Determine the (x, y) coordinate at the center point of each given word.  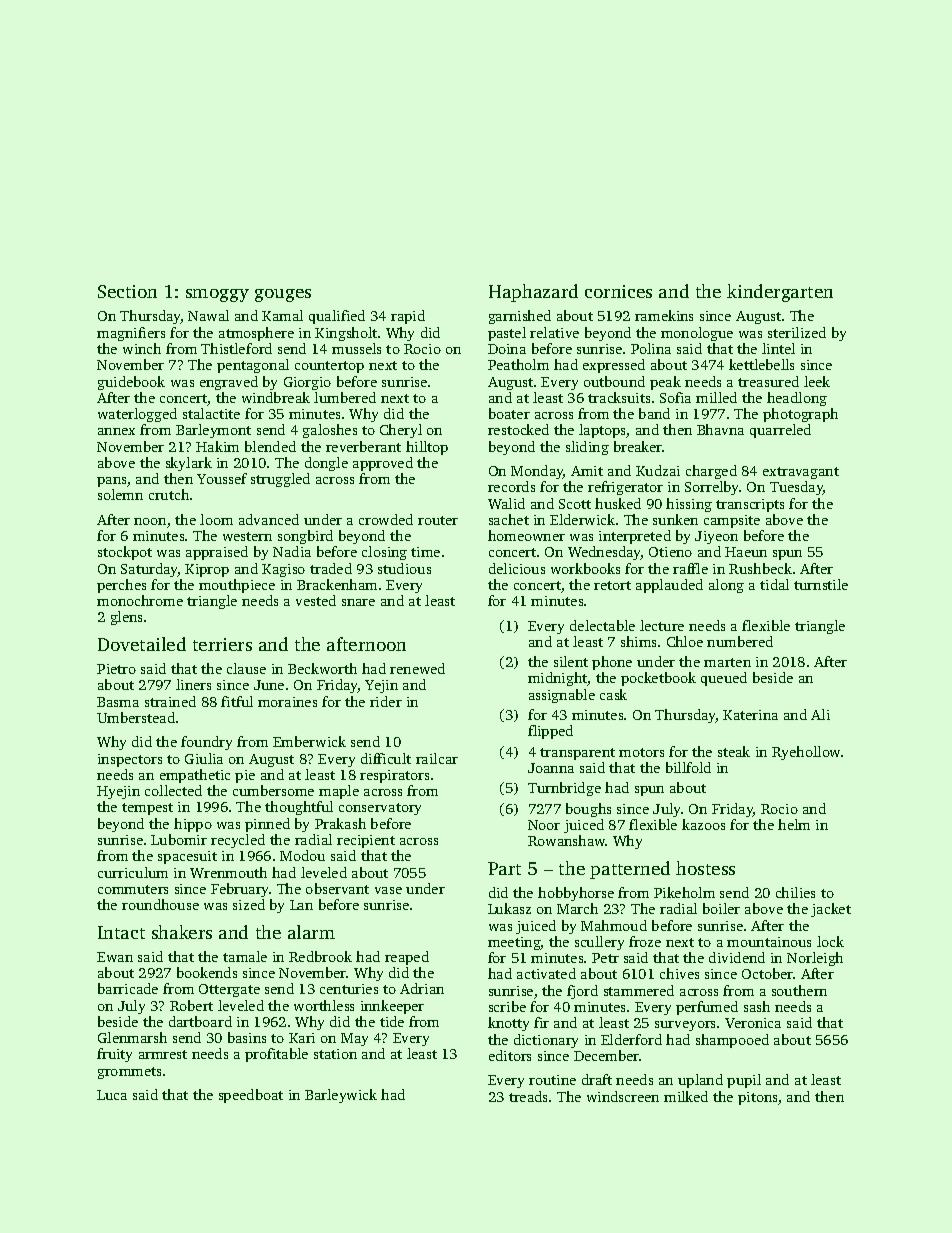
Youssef (222, 478)
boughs (588, 810)
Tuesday (796, 488)
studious (404, 568)
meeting (514, 943)
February (240, 890)
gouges (283, 295)
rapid (408, 317)
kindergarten (780, 293)
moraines (287, 702)
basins (247, 1037)
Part (504, 868)
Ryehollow (806, 753)
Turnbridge (564, 789)
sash (757, 1006)
